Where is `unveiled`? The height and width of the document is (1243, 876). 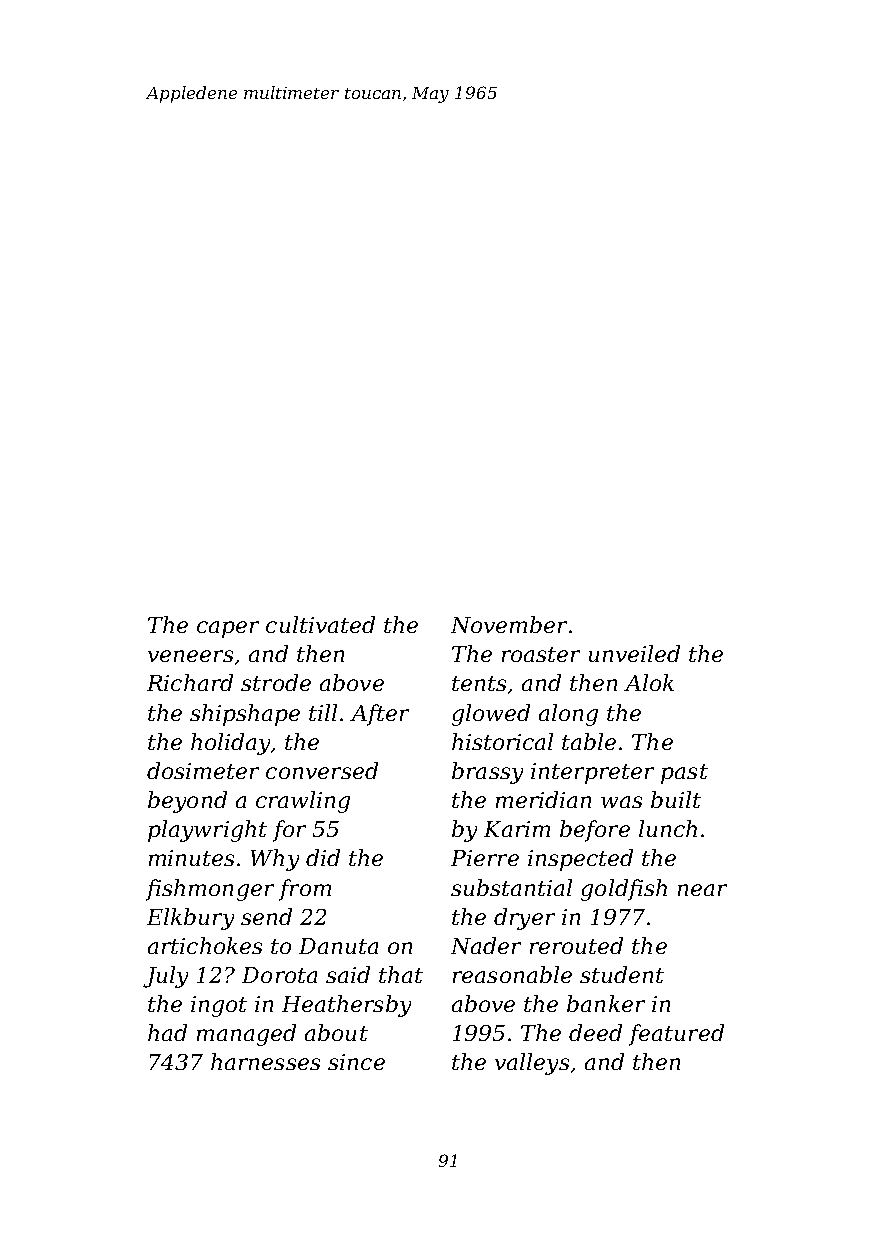 unveiled is located at coordinates (634, 653).
